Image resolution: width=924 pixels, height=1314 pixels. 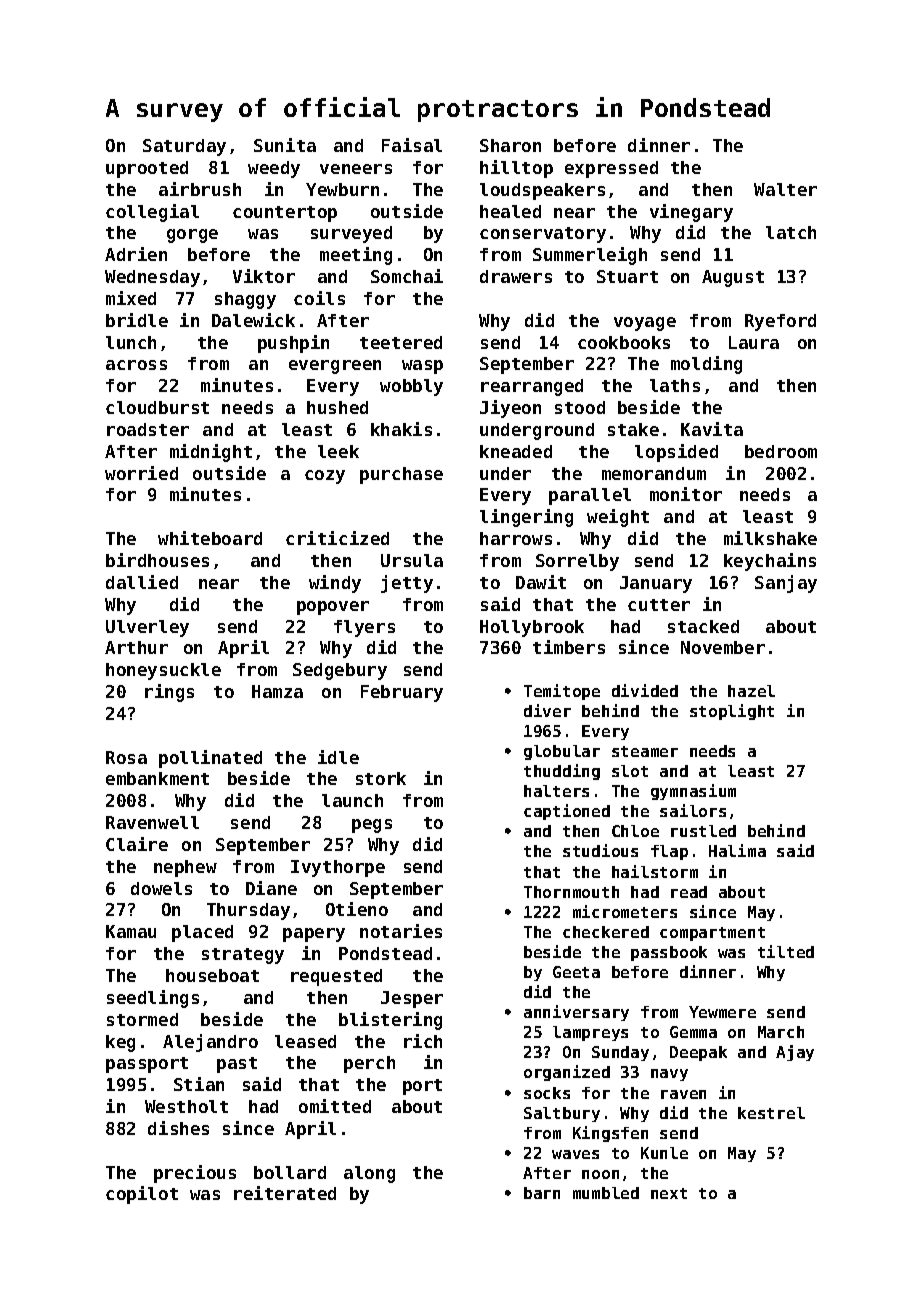 I want to click on March, so click(x=781, y=1032).
